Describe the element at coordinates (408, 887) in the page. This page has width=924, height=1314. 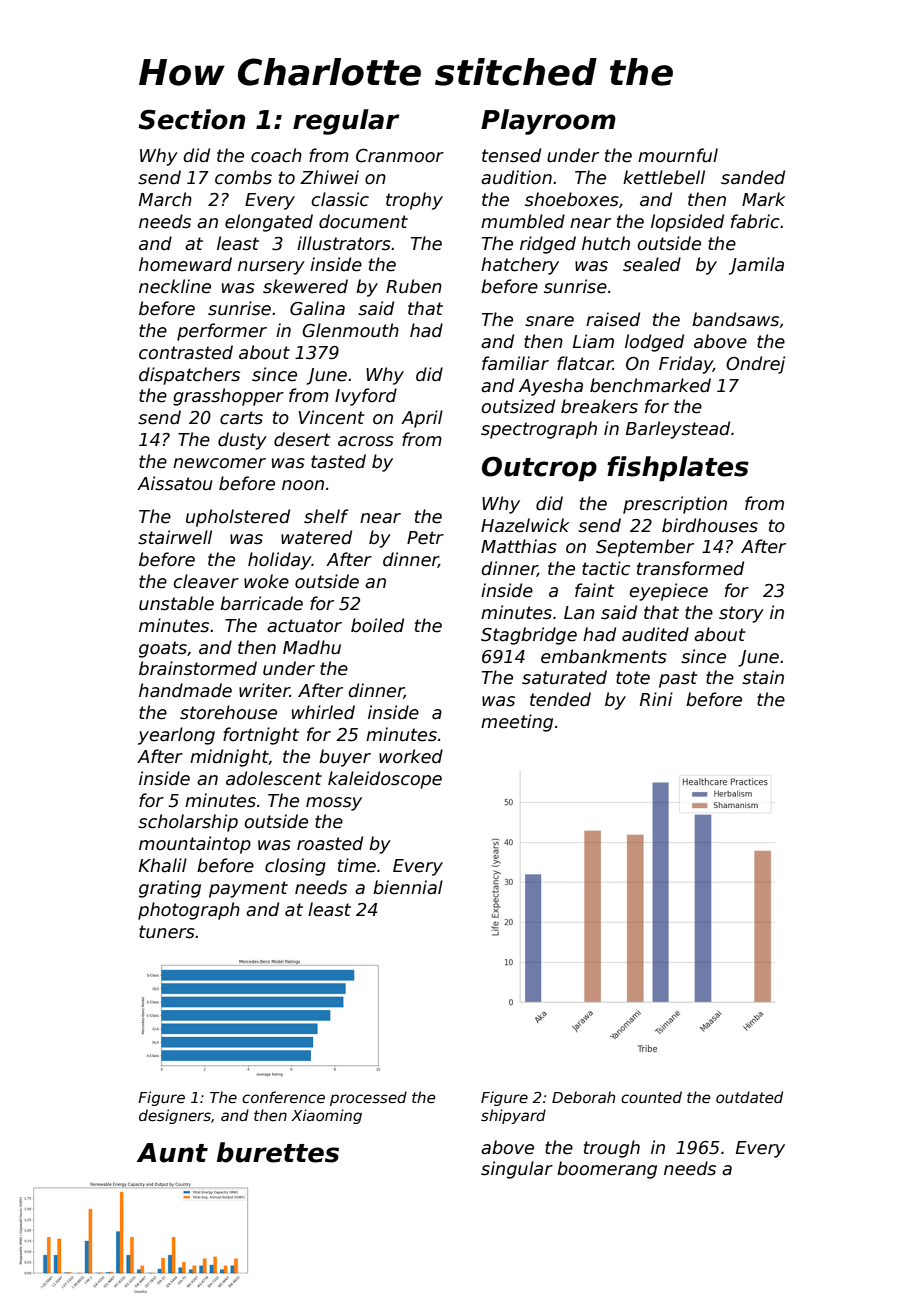
I see `biennial` at that location.
